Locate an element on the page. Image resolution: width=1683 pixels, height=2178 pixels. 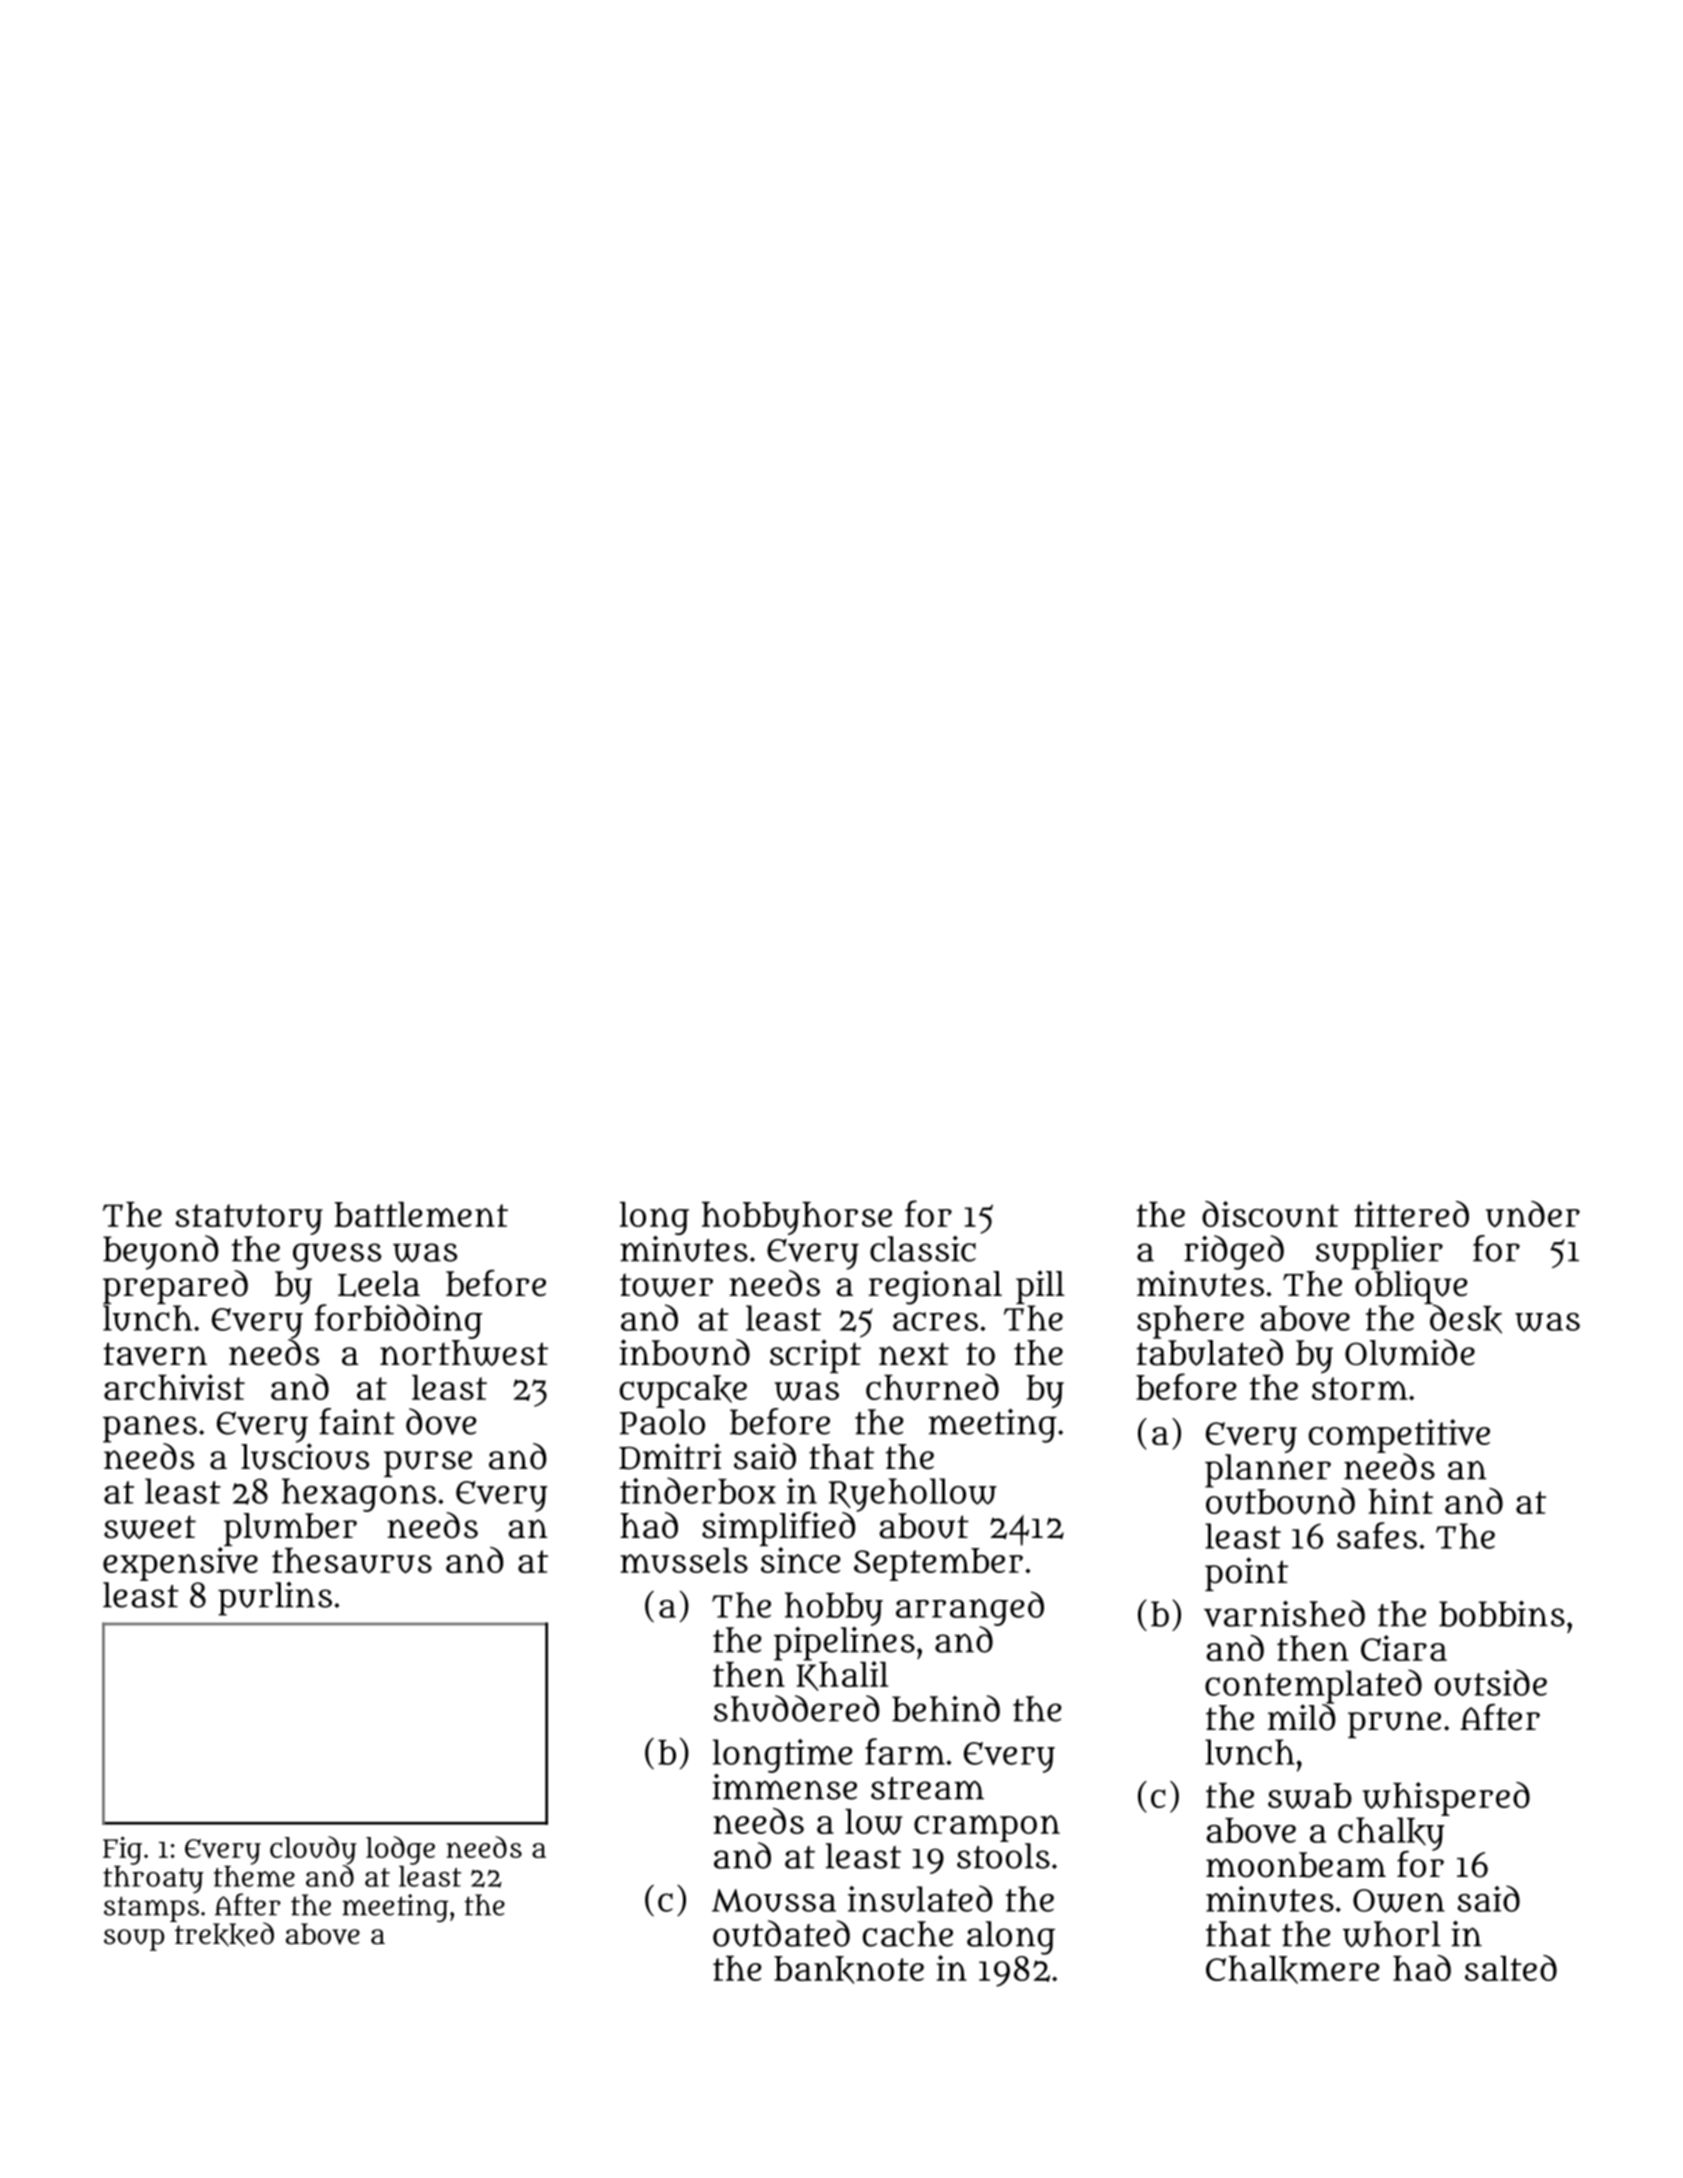
lodge is located at coordinates (400, 1850).
